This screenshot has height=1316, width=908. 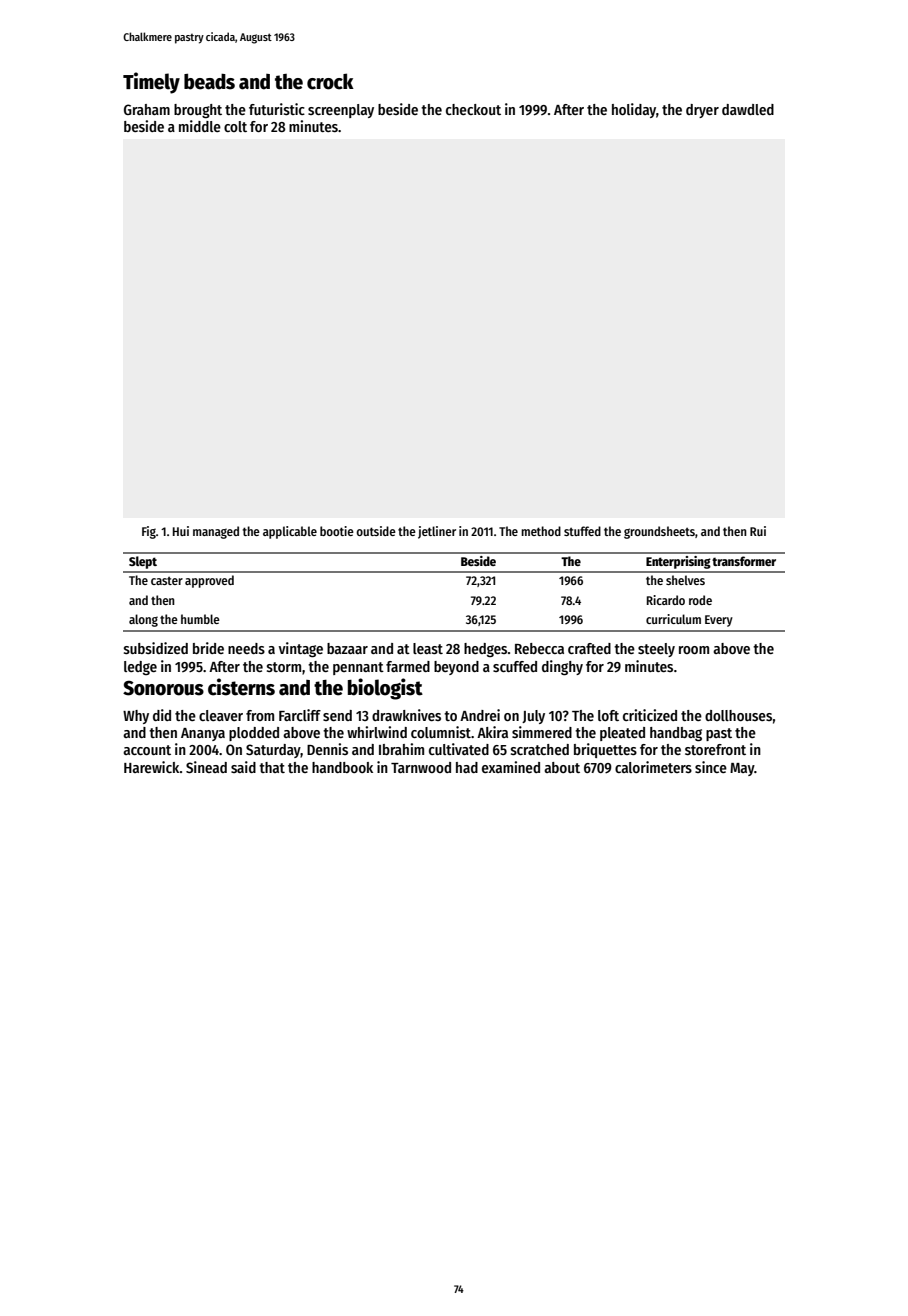 I want to click on holiday, so click(x=634, y=110).
